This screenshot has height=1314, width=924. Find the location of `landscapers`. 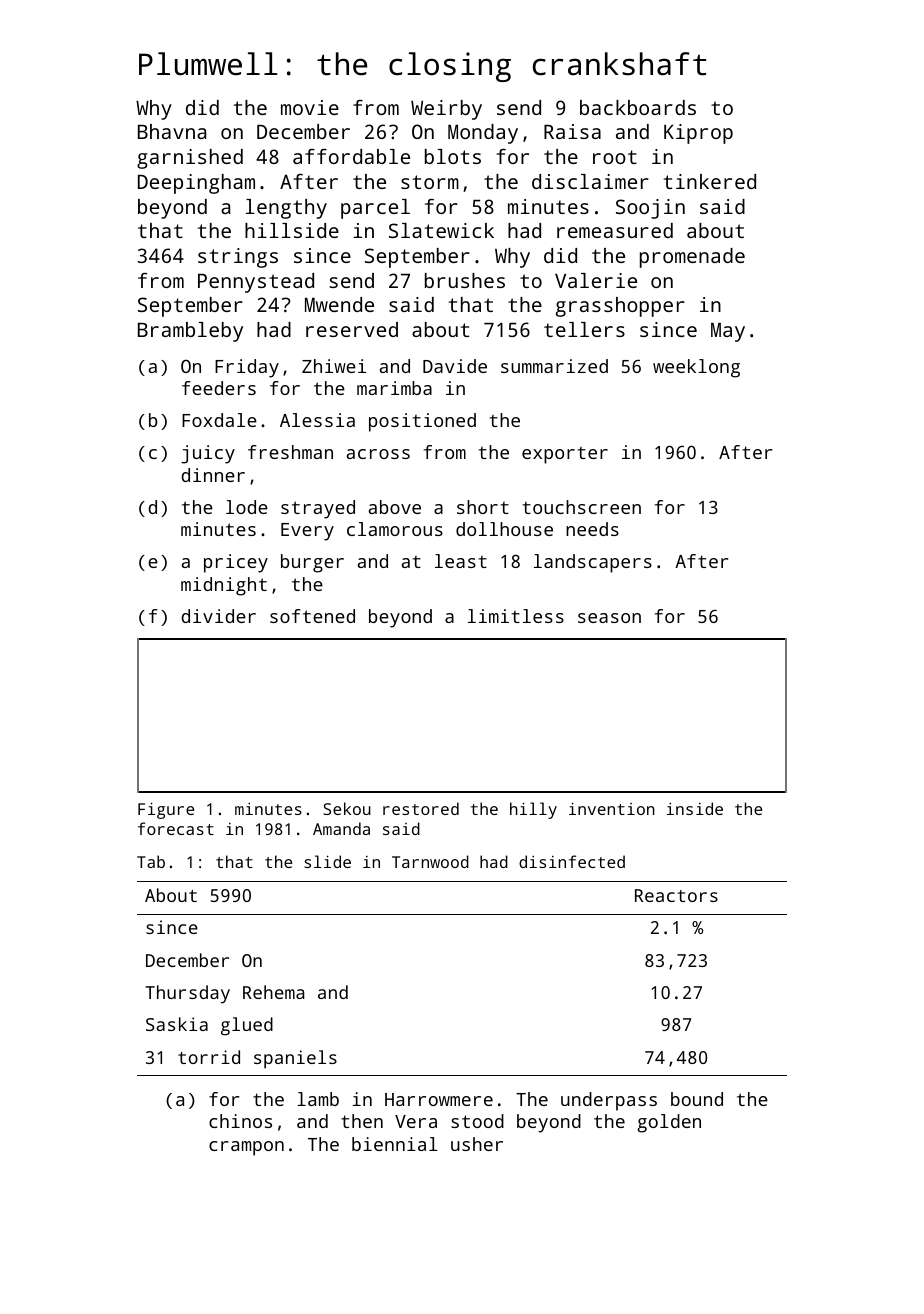

landscapers is located at coordinates (593, 563).
